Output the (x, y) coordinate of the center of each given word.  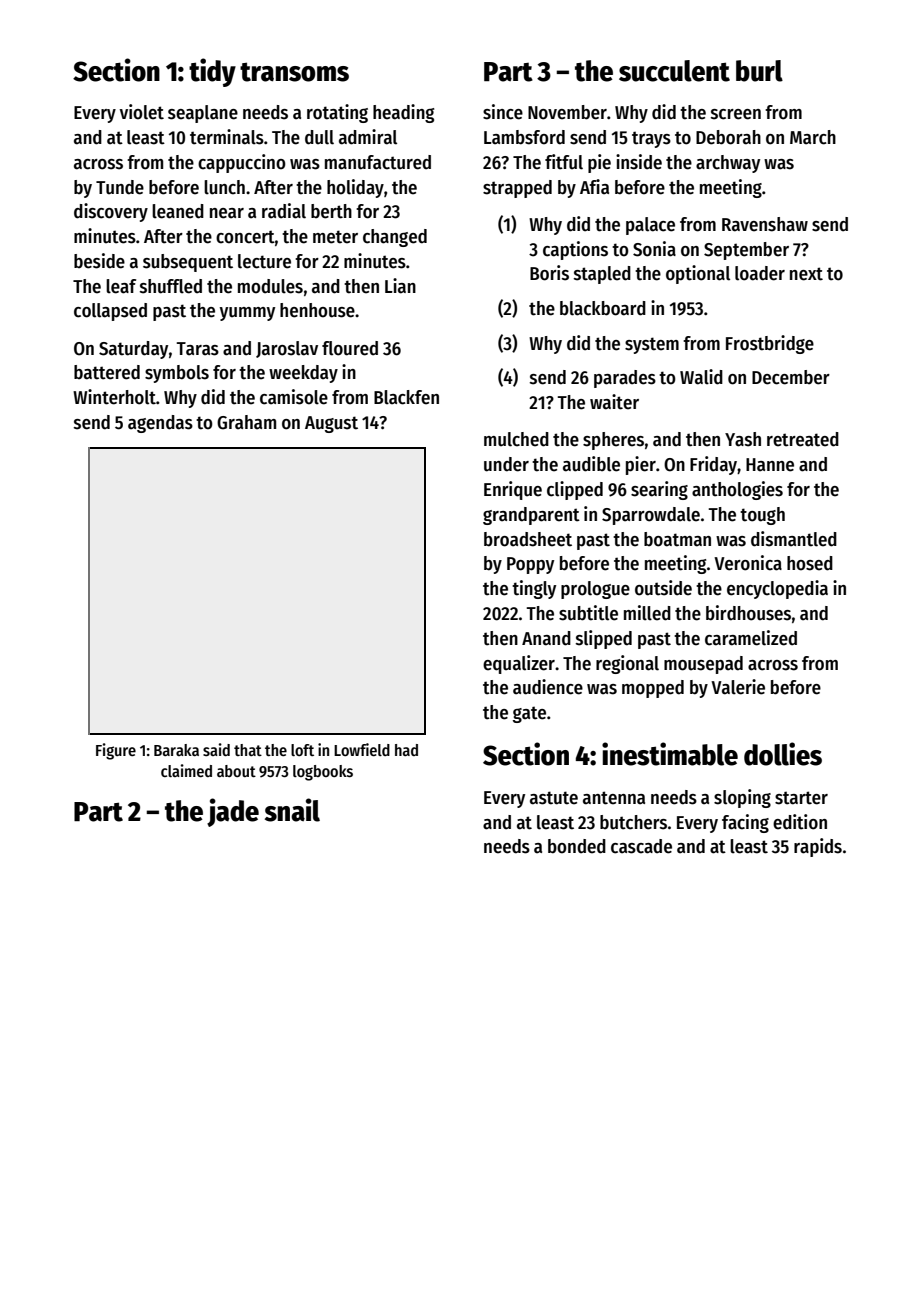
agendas (160, 424)
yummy (247, 314)
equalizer (519, 664)
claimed (186, 770)
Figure (116, 751)
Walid (701, 377)
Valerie (738, 687)
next (806, 274)
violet (142, 112)
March (813, 137)
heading (403, 113)
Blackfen (406, 397)
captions (575, 250)
